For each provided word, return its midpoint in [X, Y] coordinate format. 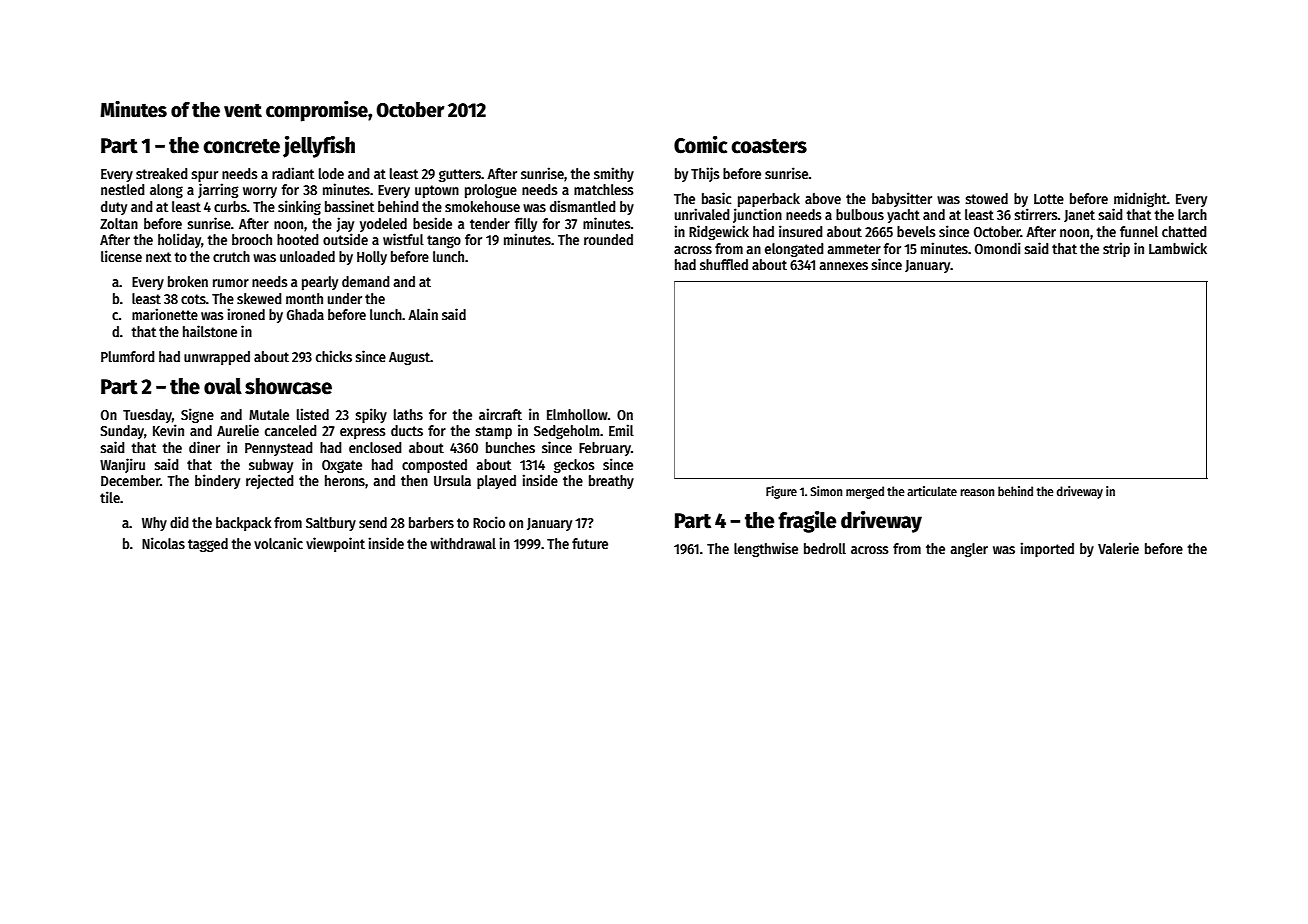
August [409, 358]
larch [1192, 214]
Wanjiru [122, 465]
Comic [700, 145]
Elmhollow [577, 414]
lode [331, 173]
